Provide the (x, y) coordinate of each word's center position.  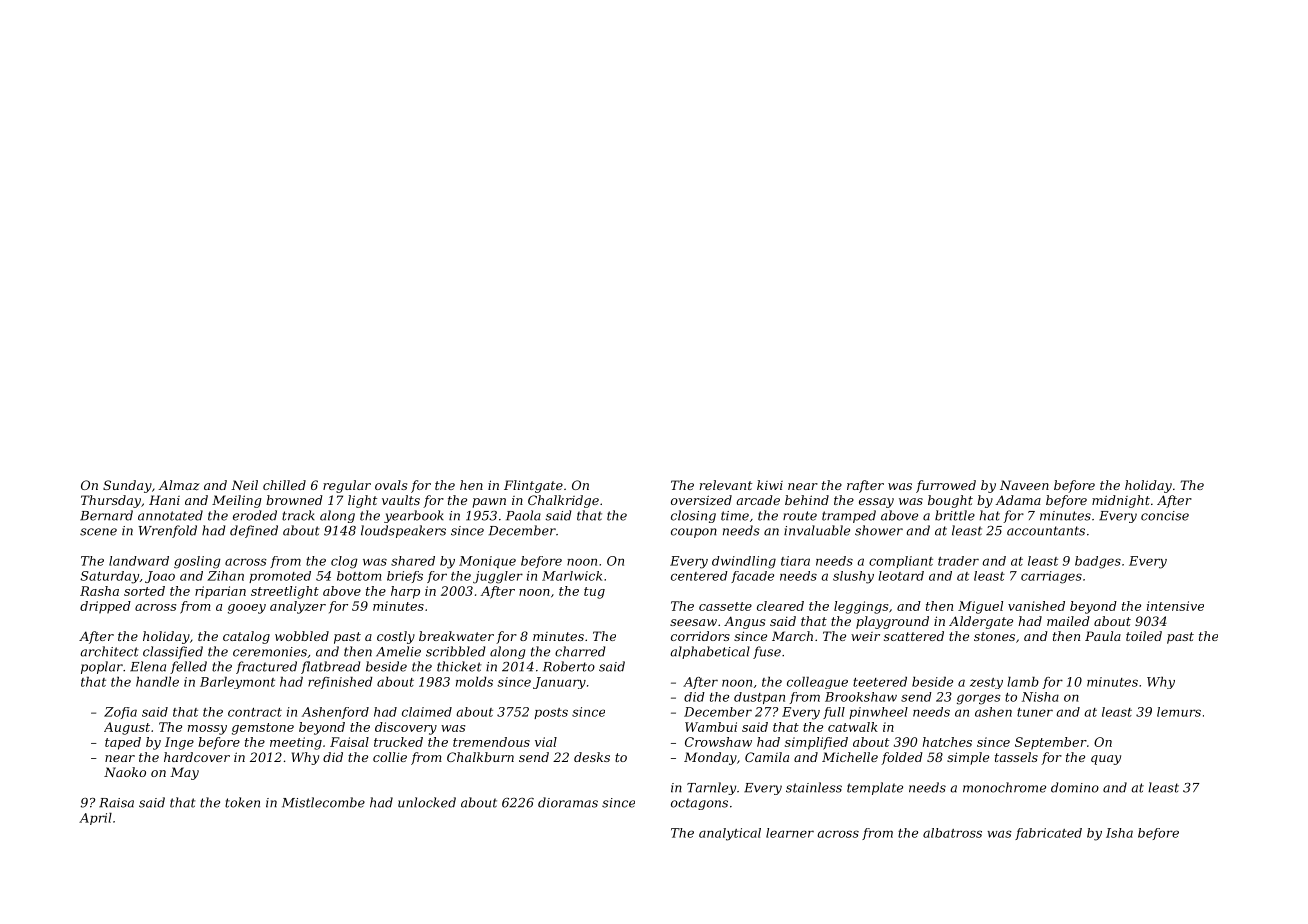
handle (157, 682)
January (559, 683)
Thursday (111, 501)
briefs (405, 577)
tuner (1035, 712)
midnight (1121, 501)
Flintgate (533, 486)
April (95, 819)
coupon (694, 533)
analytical (730, 834)
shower (879, 530)
